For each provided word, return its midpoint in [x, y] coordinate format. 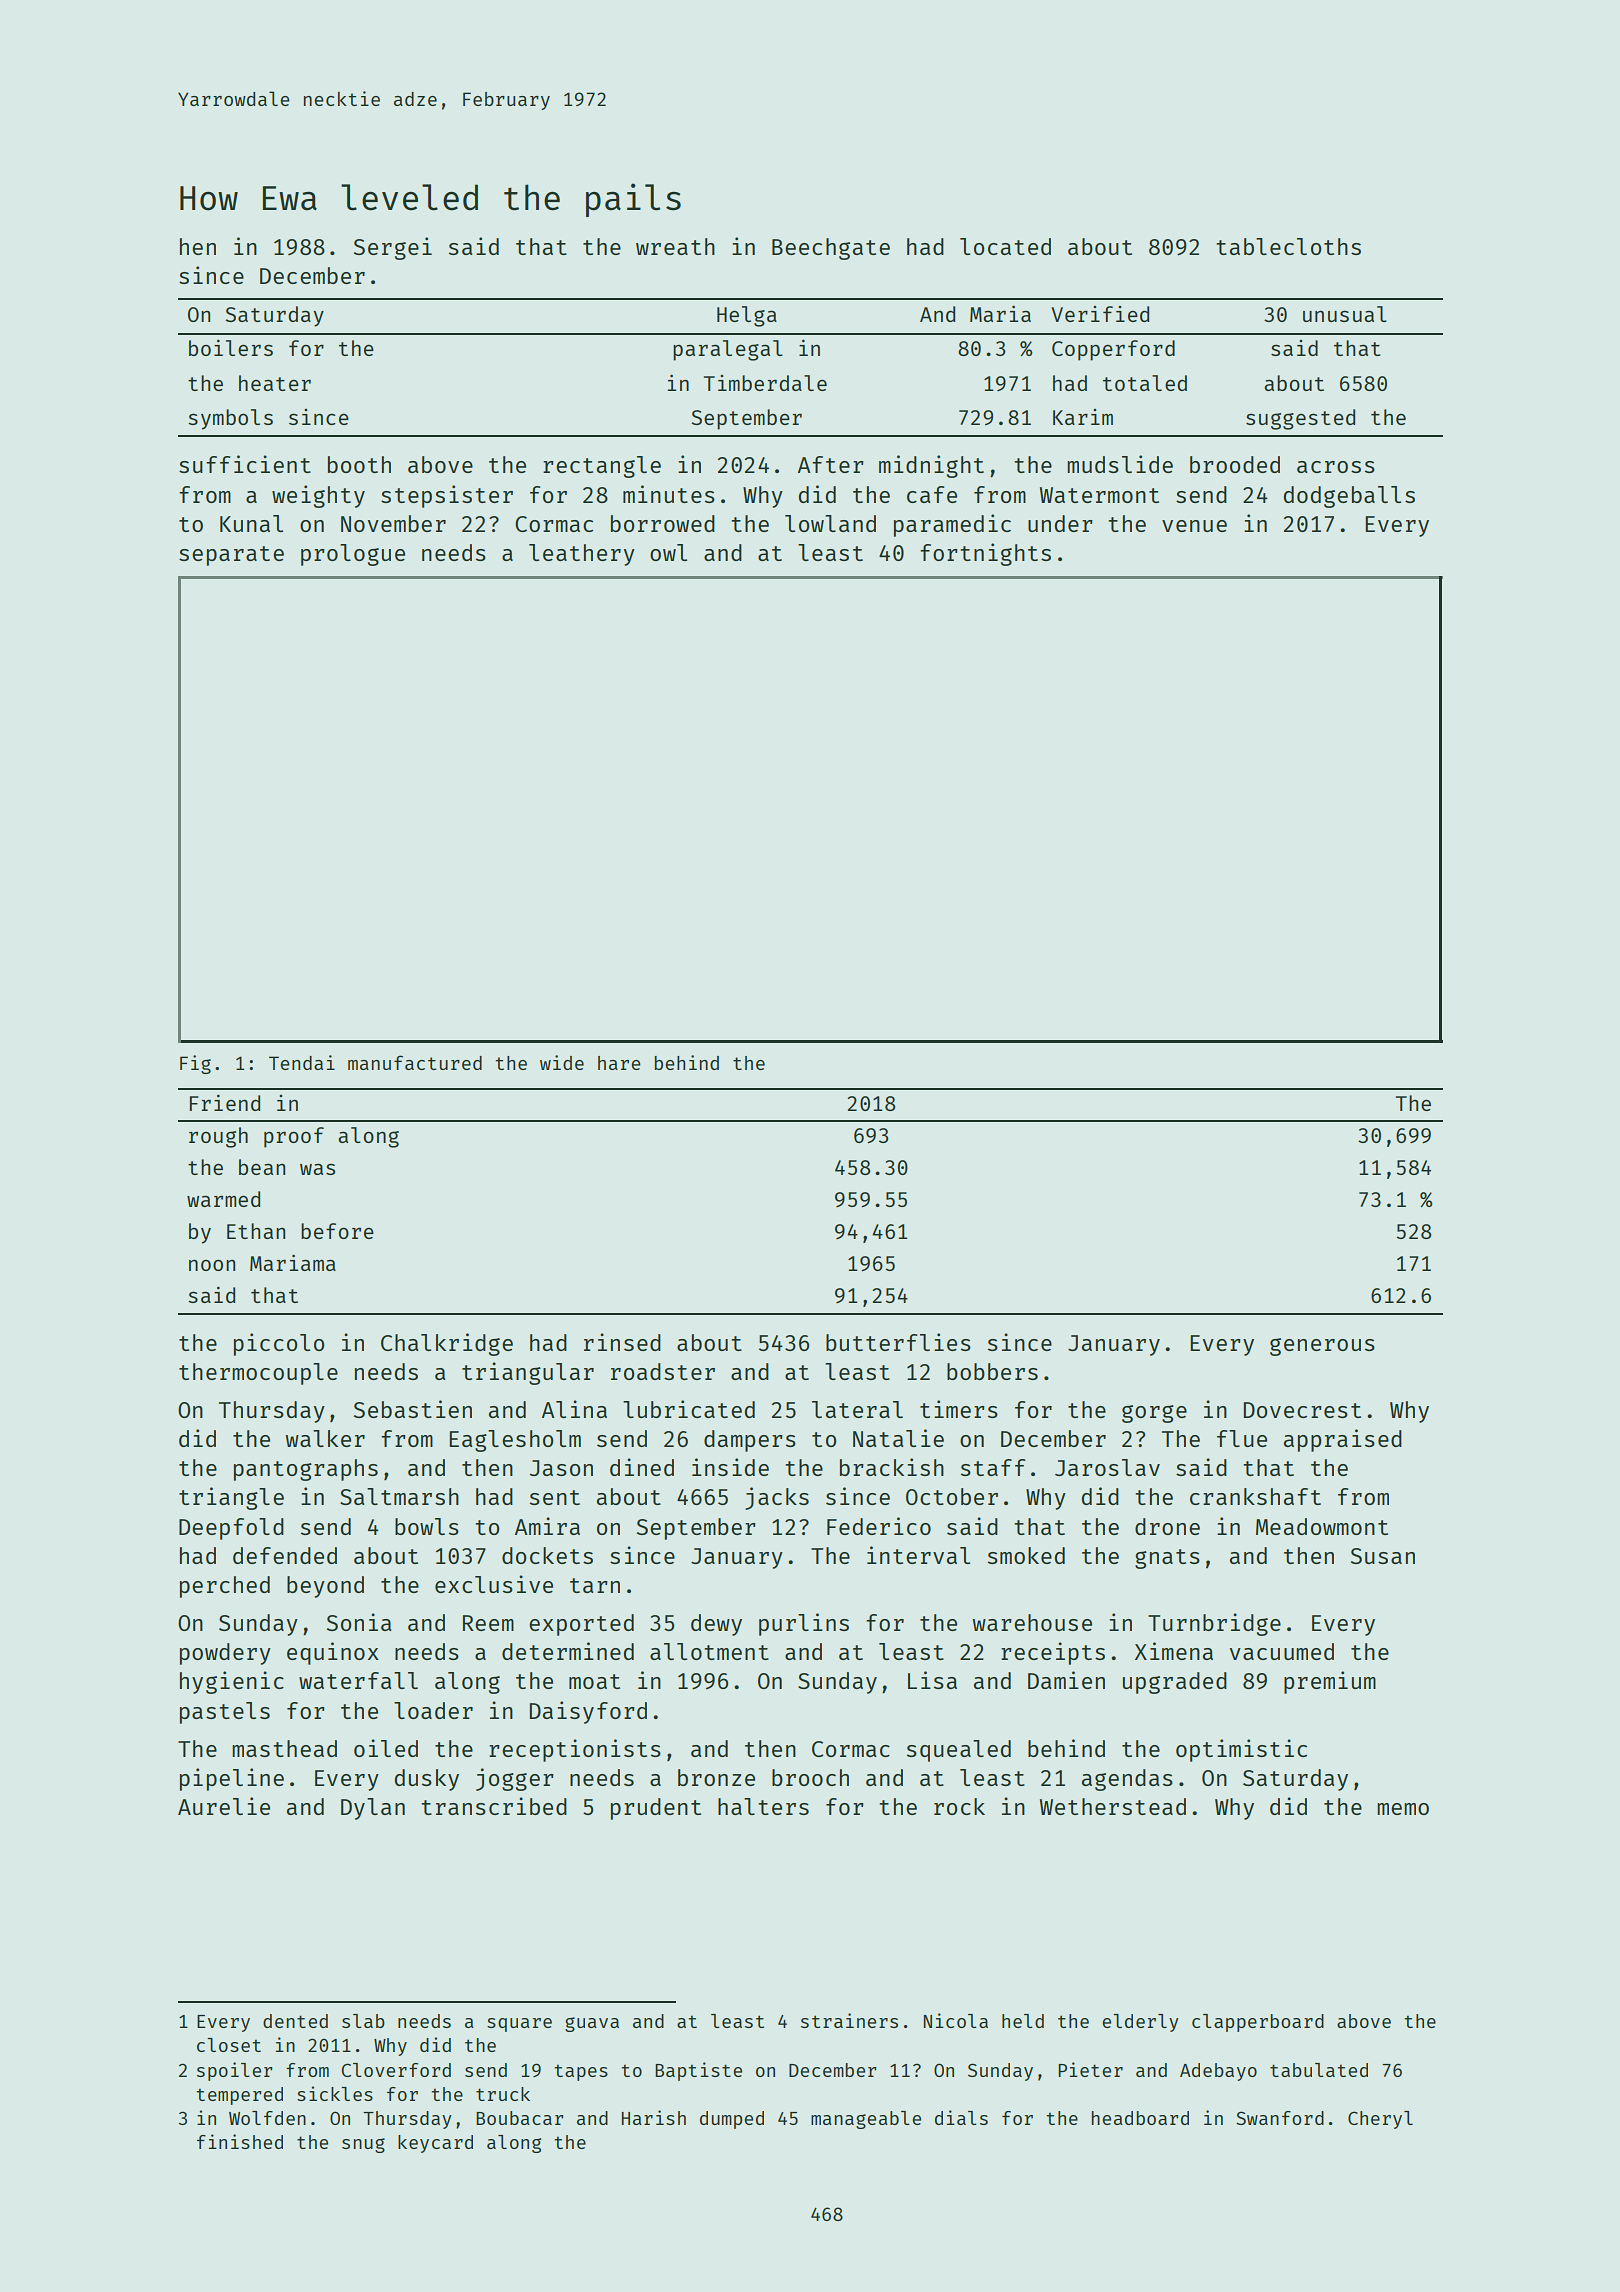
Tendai [302, 1062]
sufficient [245, 464]
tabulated [1319, 2070]
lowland [830, 523]
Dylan [373, 1809]
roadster [663, 1371]
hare [619, 1063]
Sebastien [413, 1409]
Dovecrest [1302, 1410]
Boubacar [519, 2118]
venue [1194, 526]
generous [1322, 1347]
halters [763, 1806]
